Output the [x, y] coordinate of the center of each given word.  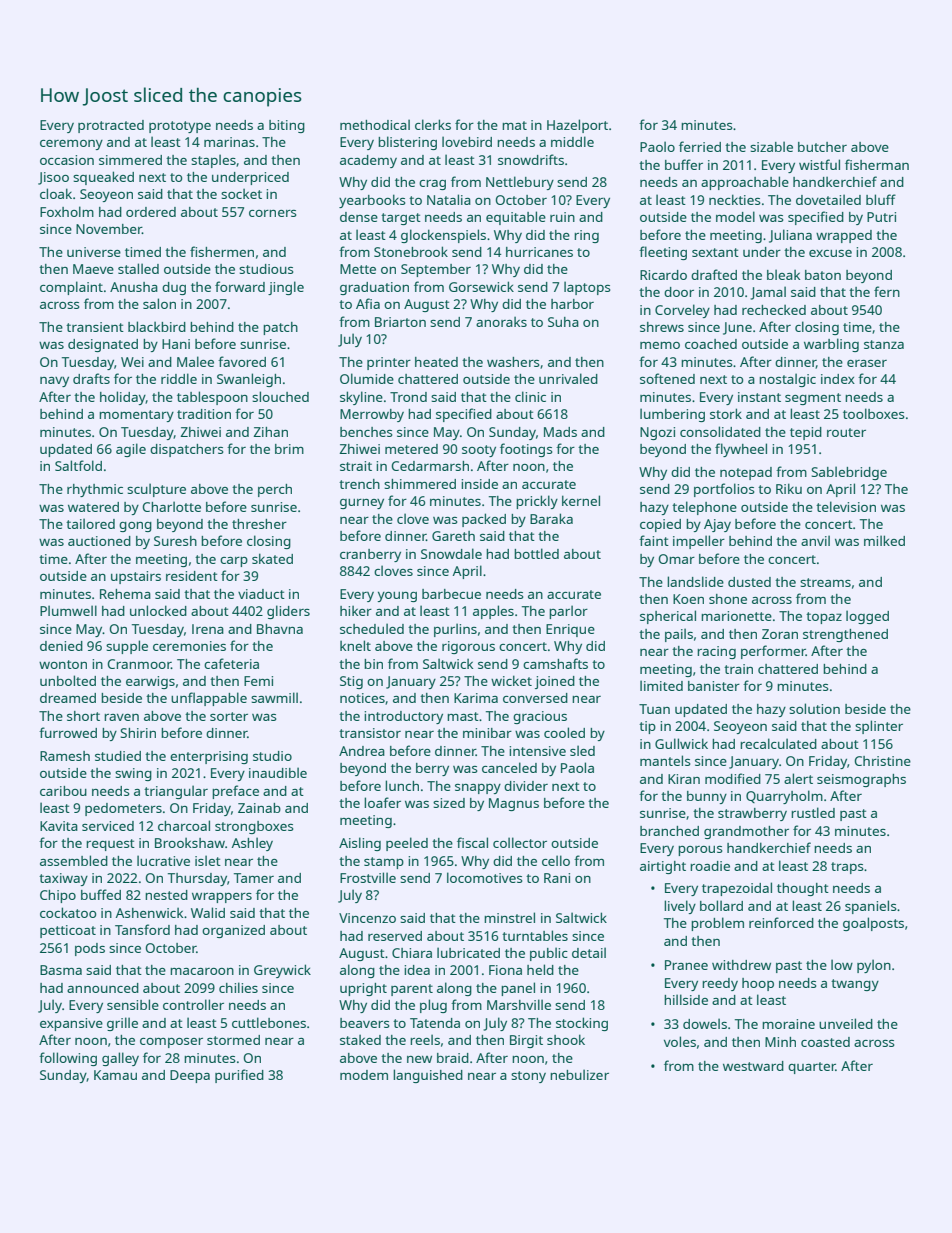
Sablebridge [849, 473]
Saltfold [78, 465]
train [738, 669]
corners [273, 213]
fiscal [472, 842]
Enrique [570, 630]
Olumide [367, 378]
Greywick [282, 971]
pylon [874, 966]
